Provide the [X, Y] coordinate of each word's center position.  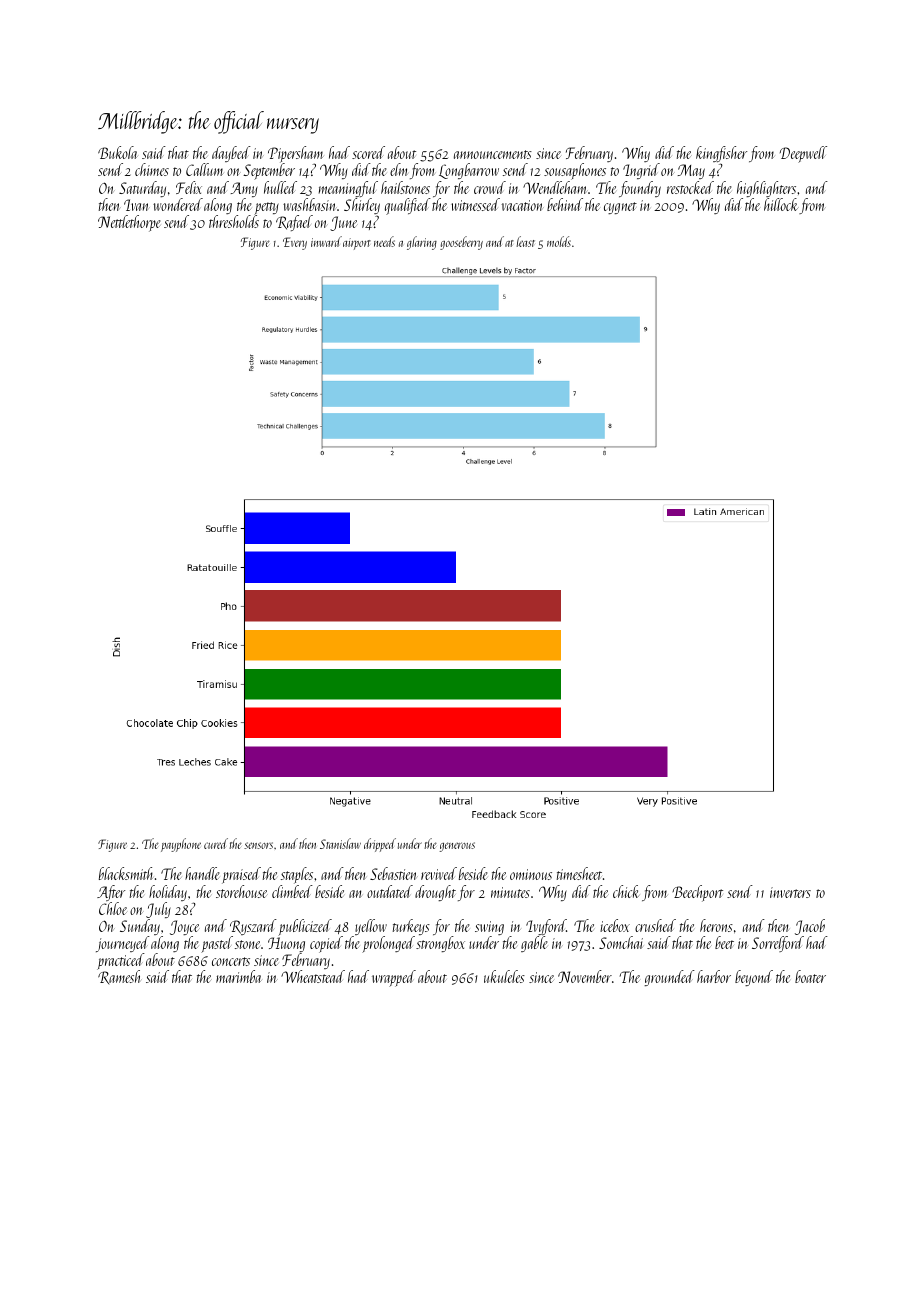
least [525, 241]
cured [216, 843]
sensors [258, 845]
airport [357, 244]
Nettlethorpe [129, 223]
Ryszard [253, 927]
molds [559, 241]
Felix [189, 187]
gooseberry [461, 243]
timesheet [579, 873]
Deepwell [803, 154]
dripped [380, 845]
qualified [408, 206]
